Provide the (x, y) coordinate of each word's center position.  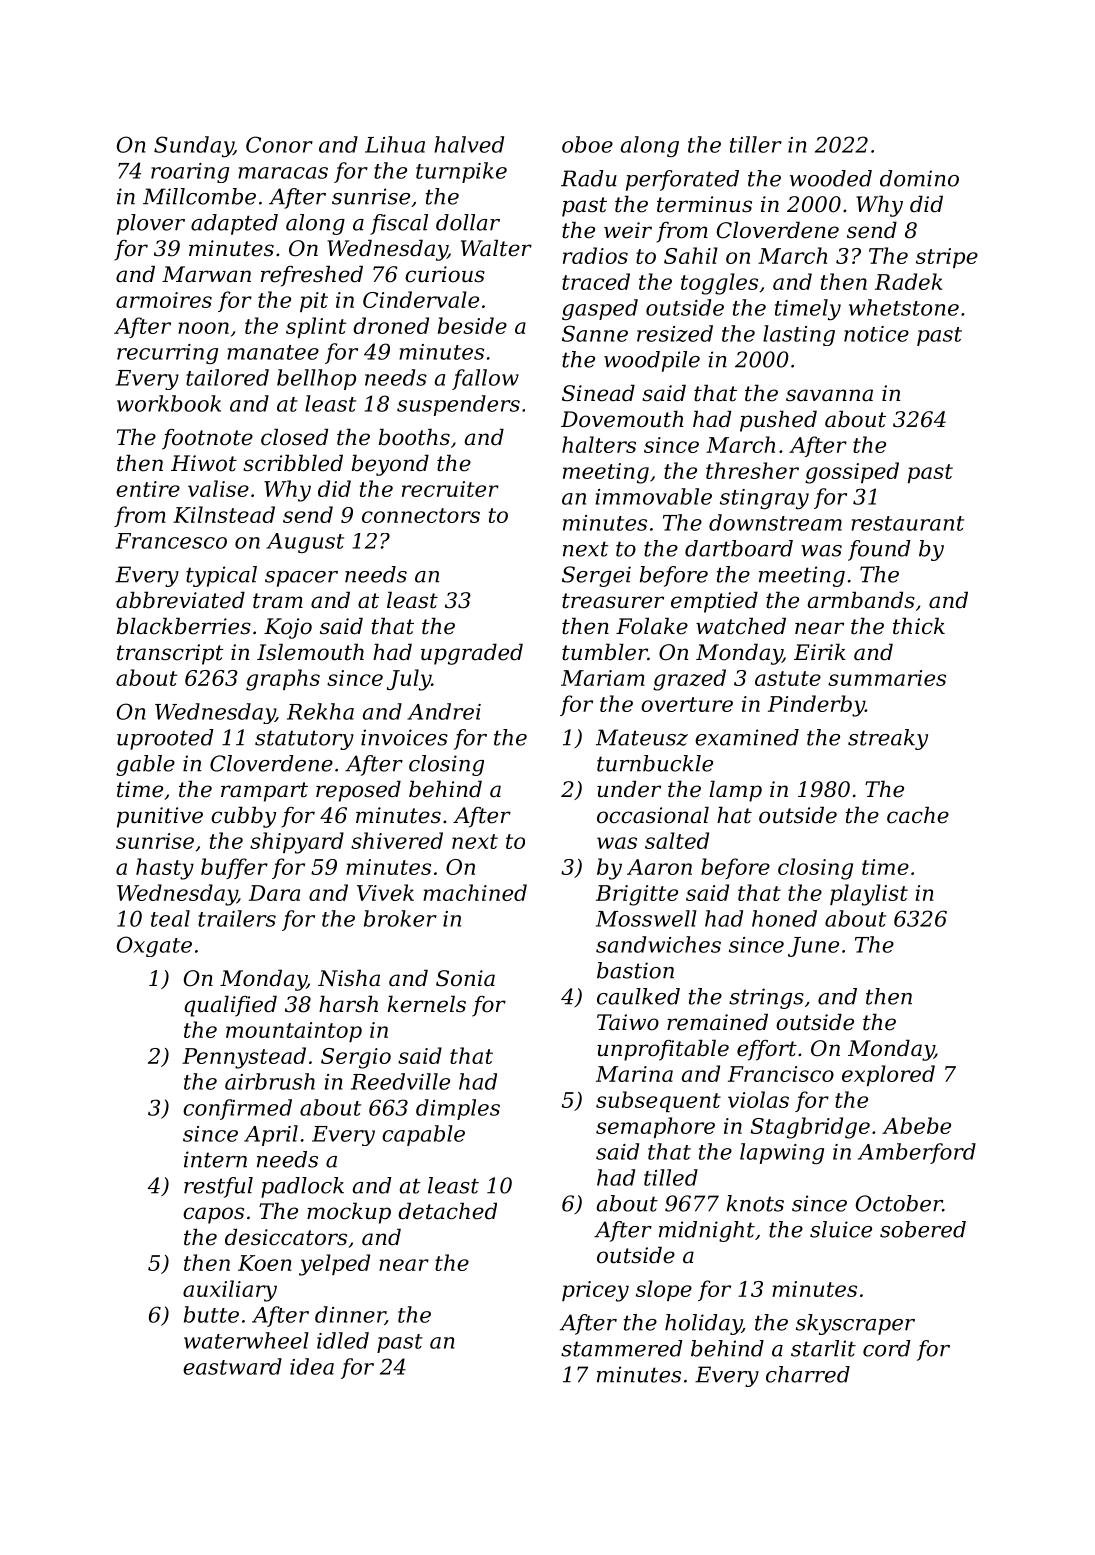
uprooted (165, 739)
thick (919, 626)
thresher (752, 470)
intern (215, 1159)
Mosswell (646, 918)
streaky (888, 739)
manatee (273, 352)
